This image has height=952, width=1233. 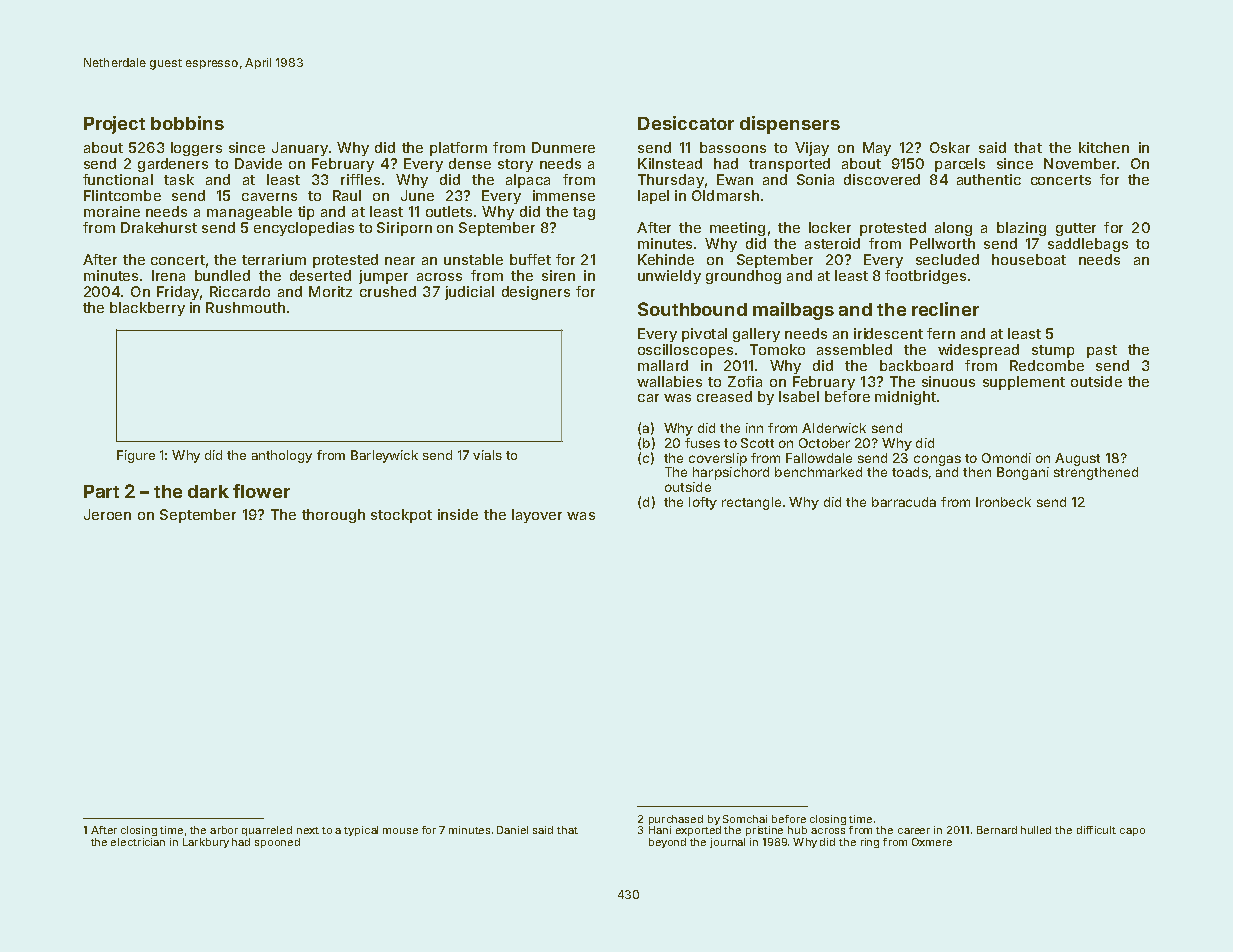 I want to click on Moritz, so click(x=330, y=291).
